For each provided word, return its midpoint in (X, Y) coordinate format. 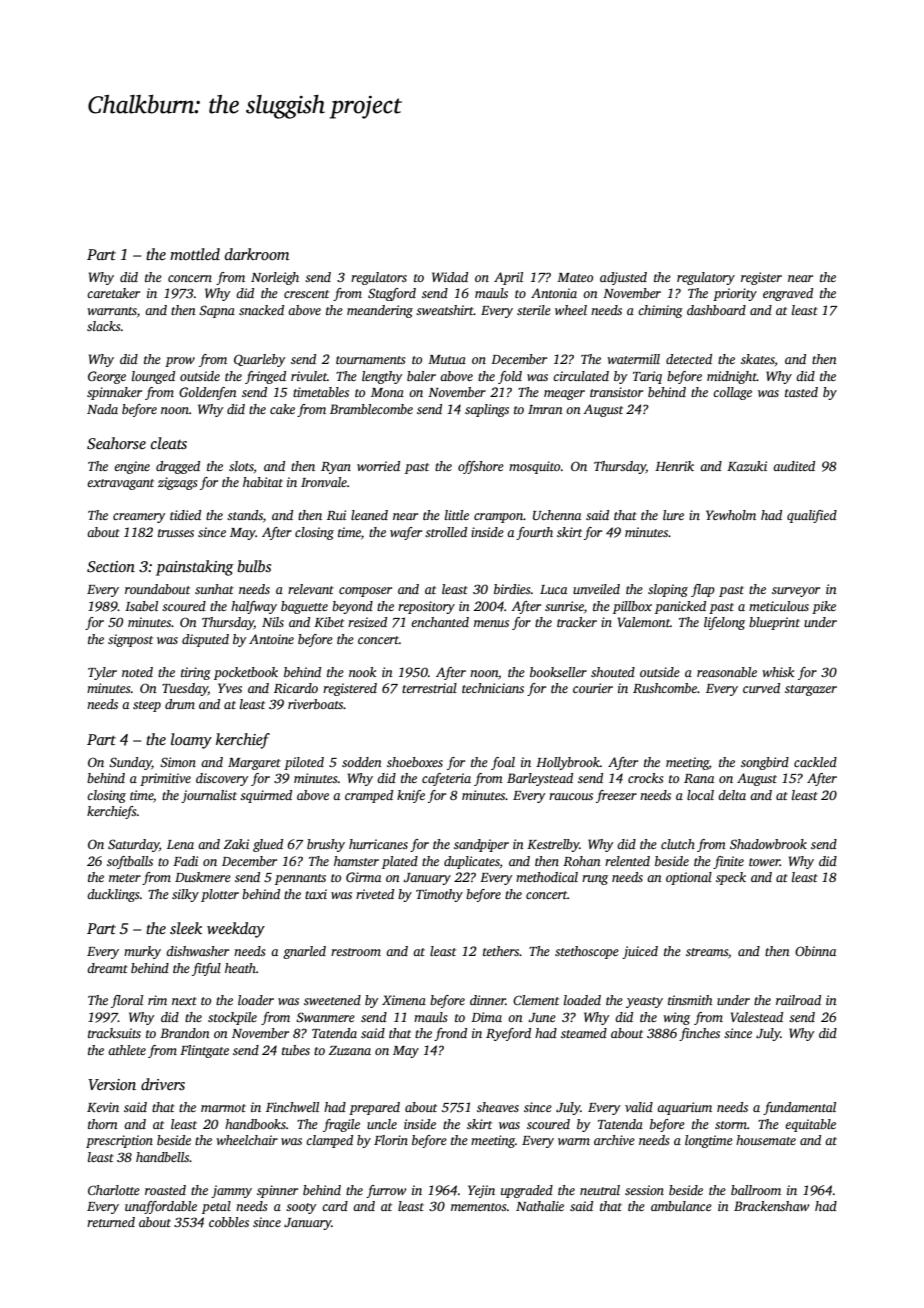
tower (764, 862)
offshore (481, 467)
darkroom (257, 254)
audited (794, 466)
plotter (220, 895)
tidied (185, 515)
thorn (103, 1124)
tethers (501, 951)
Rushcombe (665, 688)
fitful (206, 969)
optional (689, 878)
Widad (450, 277)
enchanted (440, 622)
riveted (375, 894)
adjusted (623, 278)
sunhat (214, 589)
